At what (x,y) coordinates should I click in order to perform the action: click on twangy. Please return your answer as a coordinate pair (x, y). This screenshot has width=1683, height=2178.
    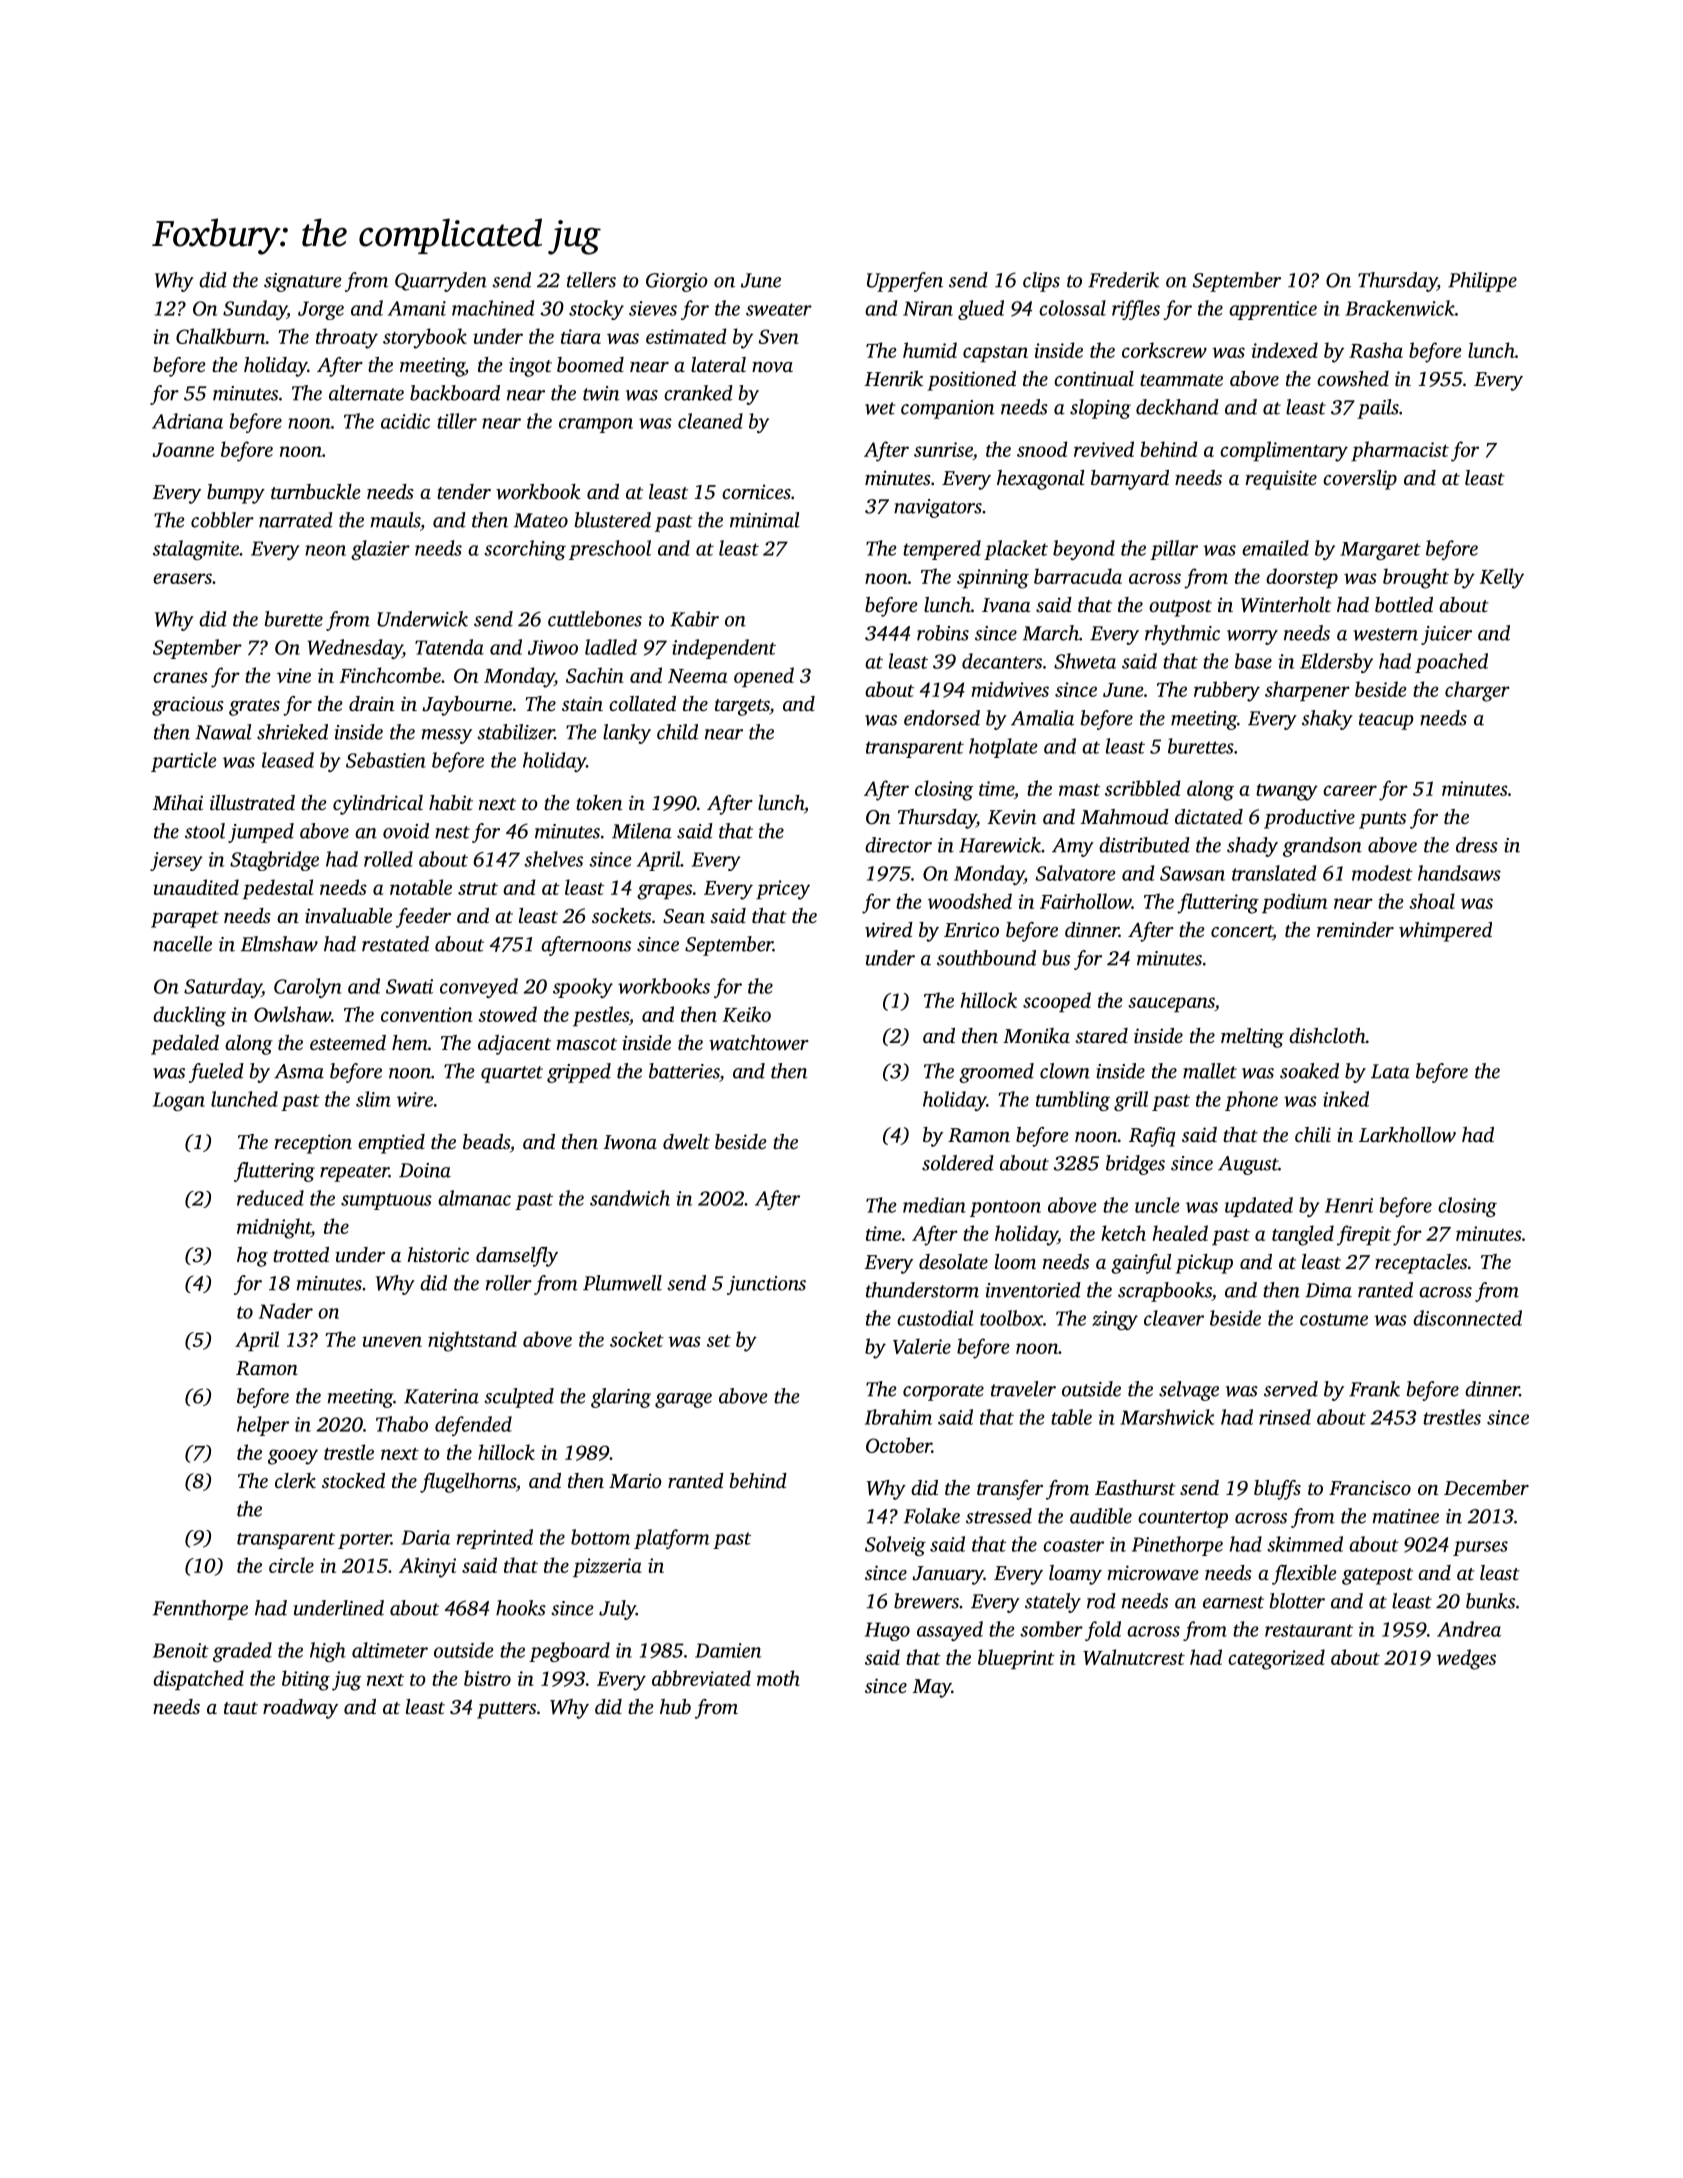
    Looking at the image, I should click on (1287, 792).
